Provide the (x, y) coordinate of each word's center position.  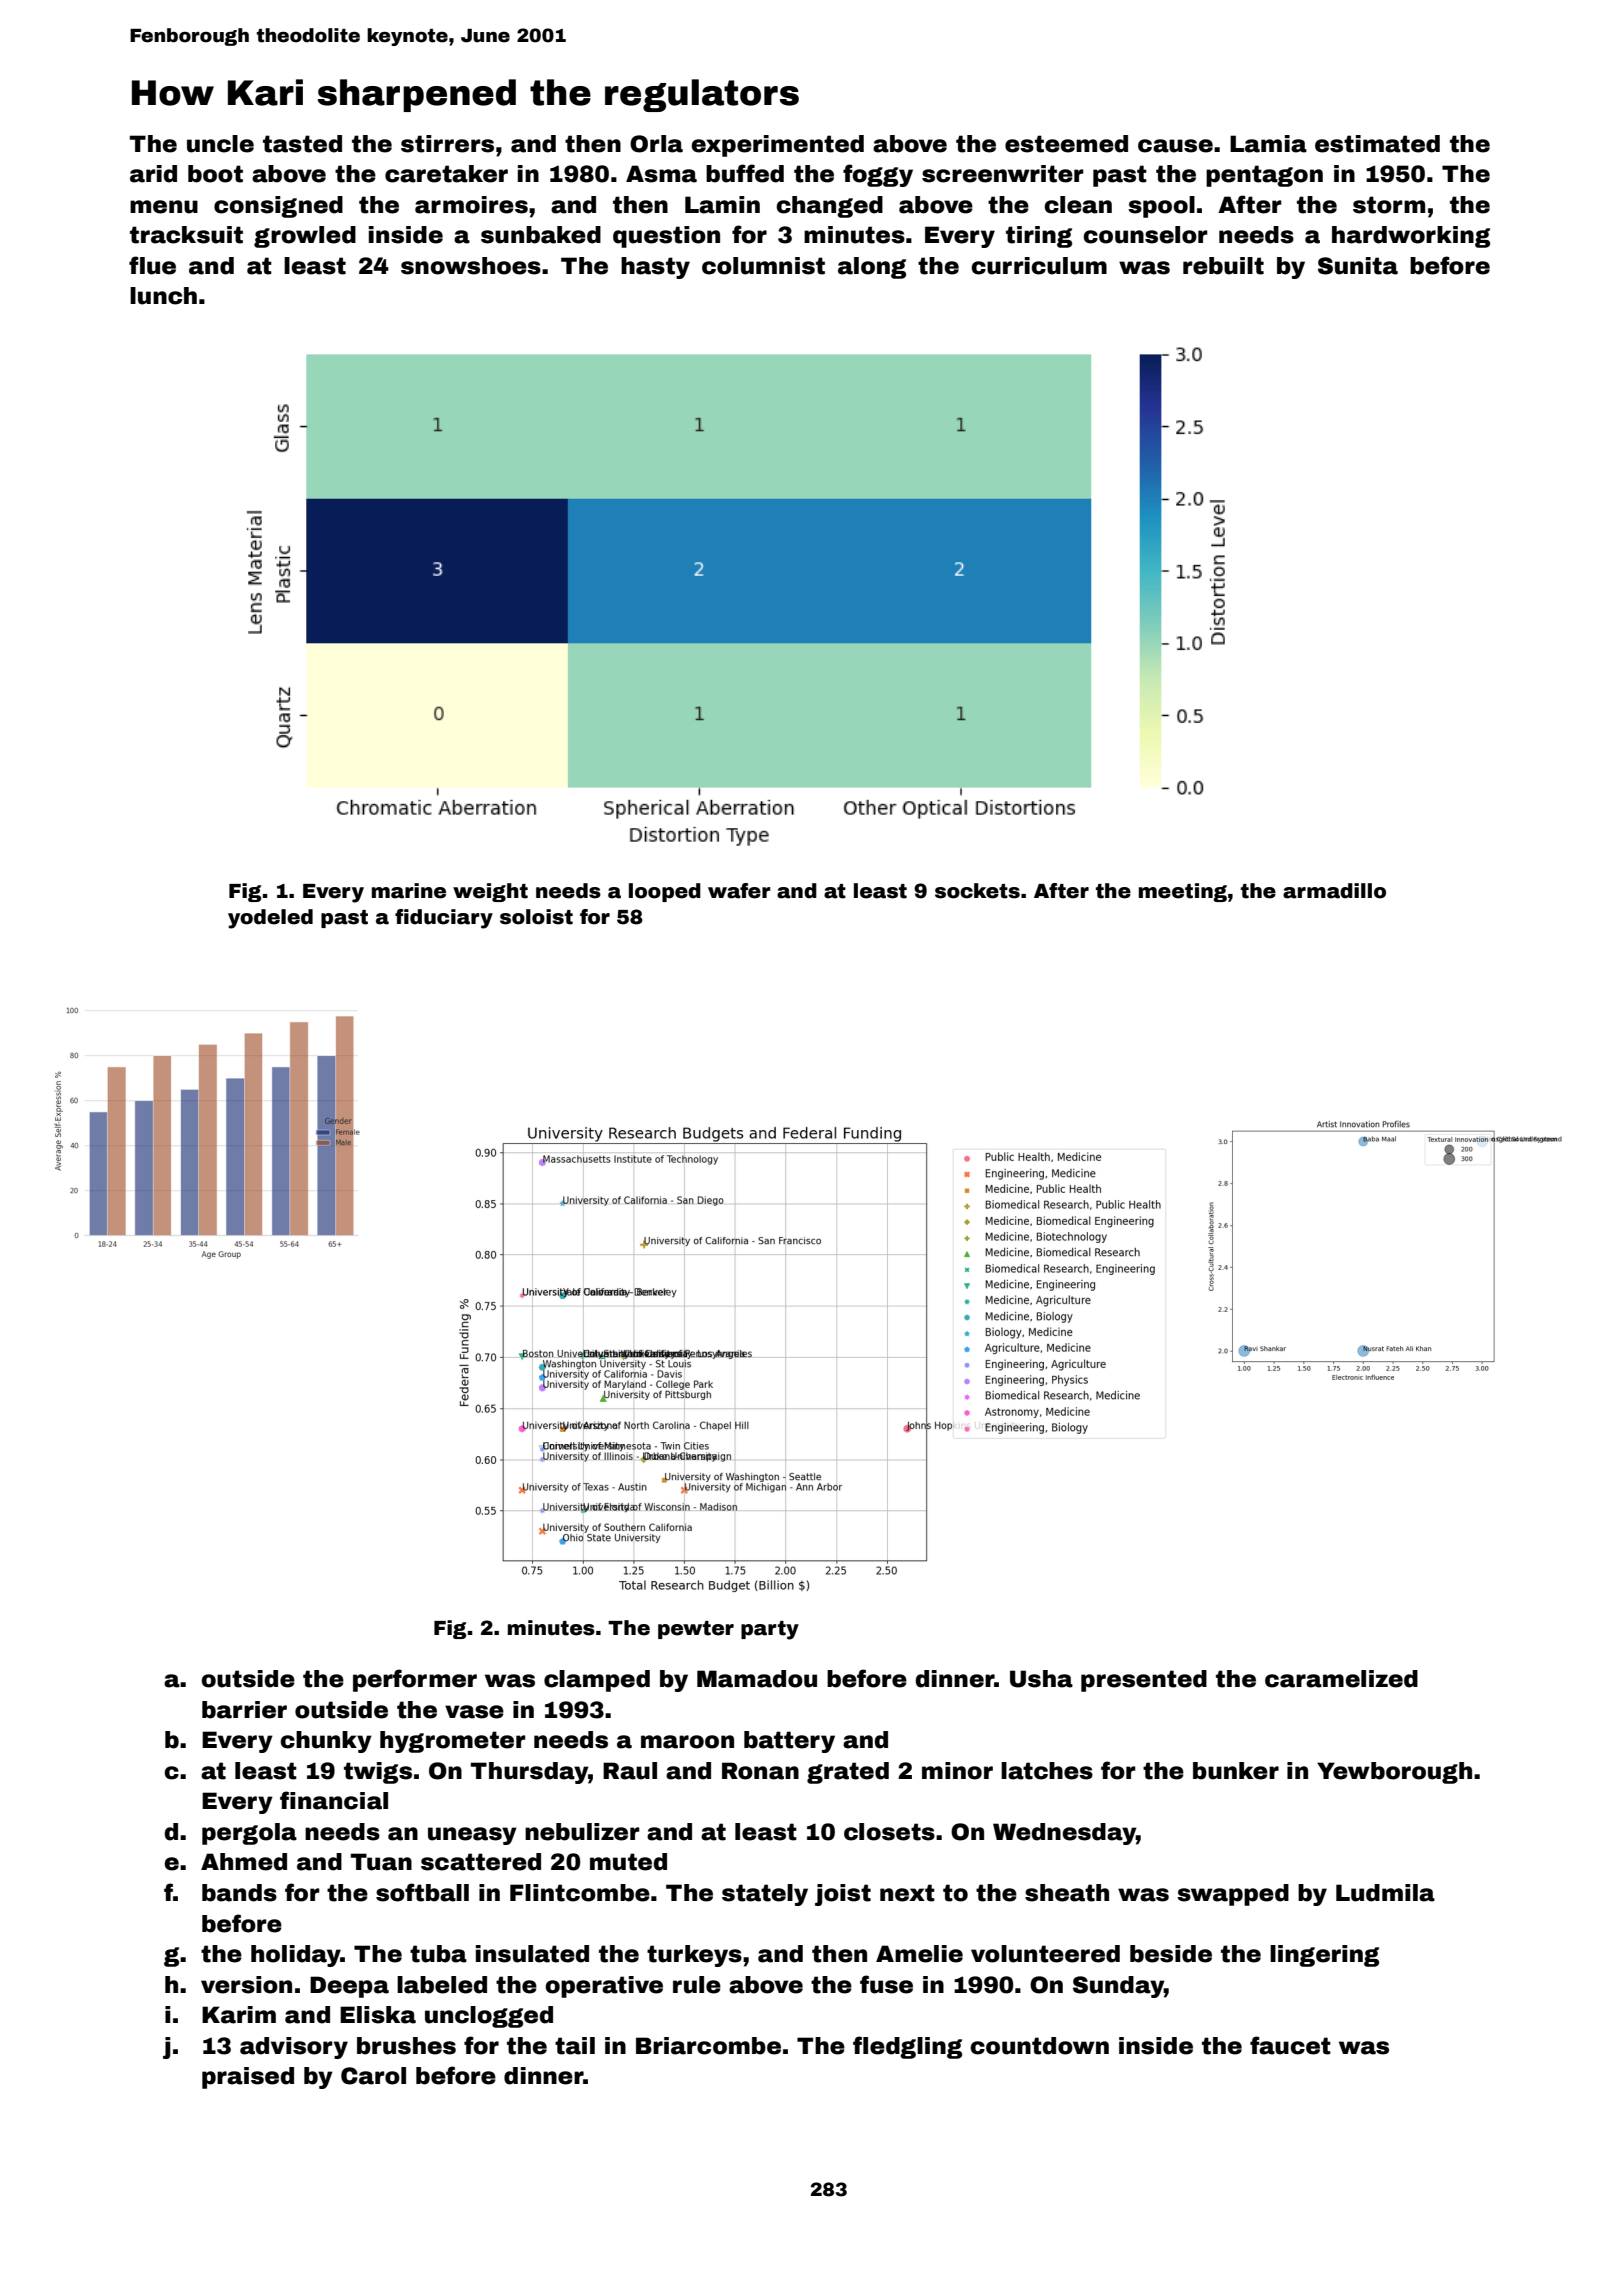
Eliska (378, 2015)
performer (415, 1680)
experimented (777, 146)
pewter (696, 1630)
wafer (739, 891)
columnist (763, 266)
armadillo (1334, 891)
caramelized (1341, 1679)
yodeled (270, 919)
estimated (1377, 144)
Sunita (1358, 266)
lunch (163, 296)
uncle (220, 144)
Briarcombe (708, 2046)
